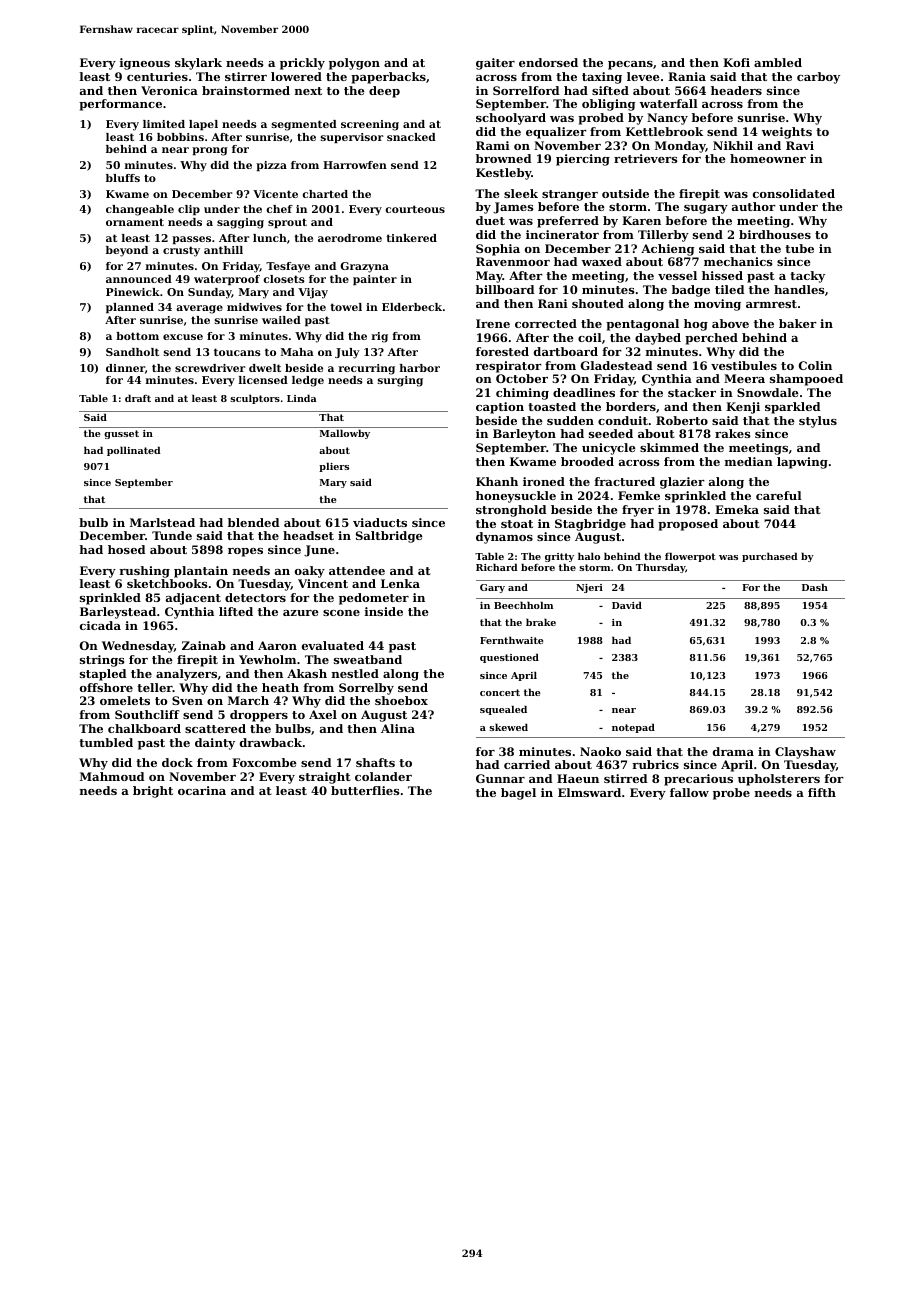 The height and width of the image is (1308, 924). What do you see at coordinates (157, 76) in the image?
I see `centuries` at bounding box center [157, 76].
